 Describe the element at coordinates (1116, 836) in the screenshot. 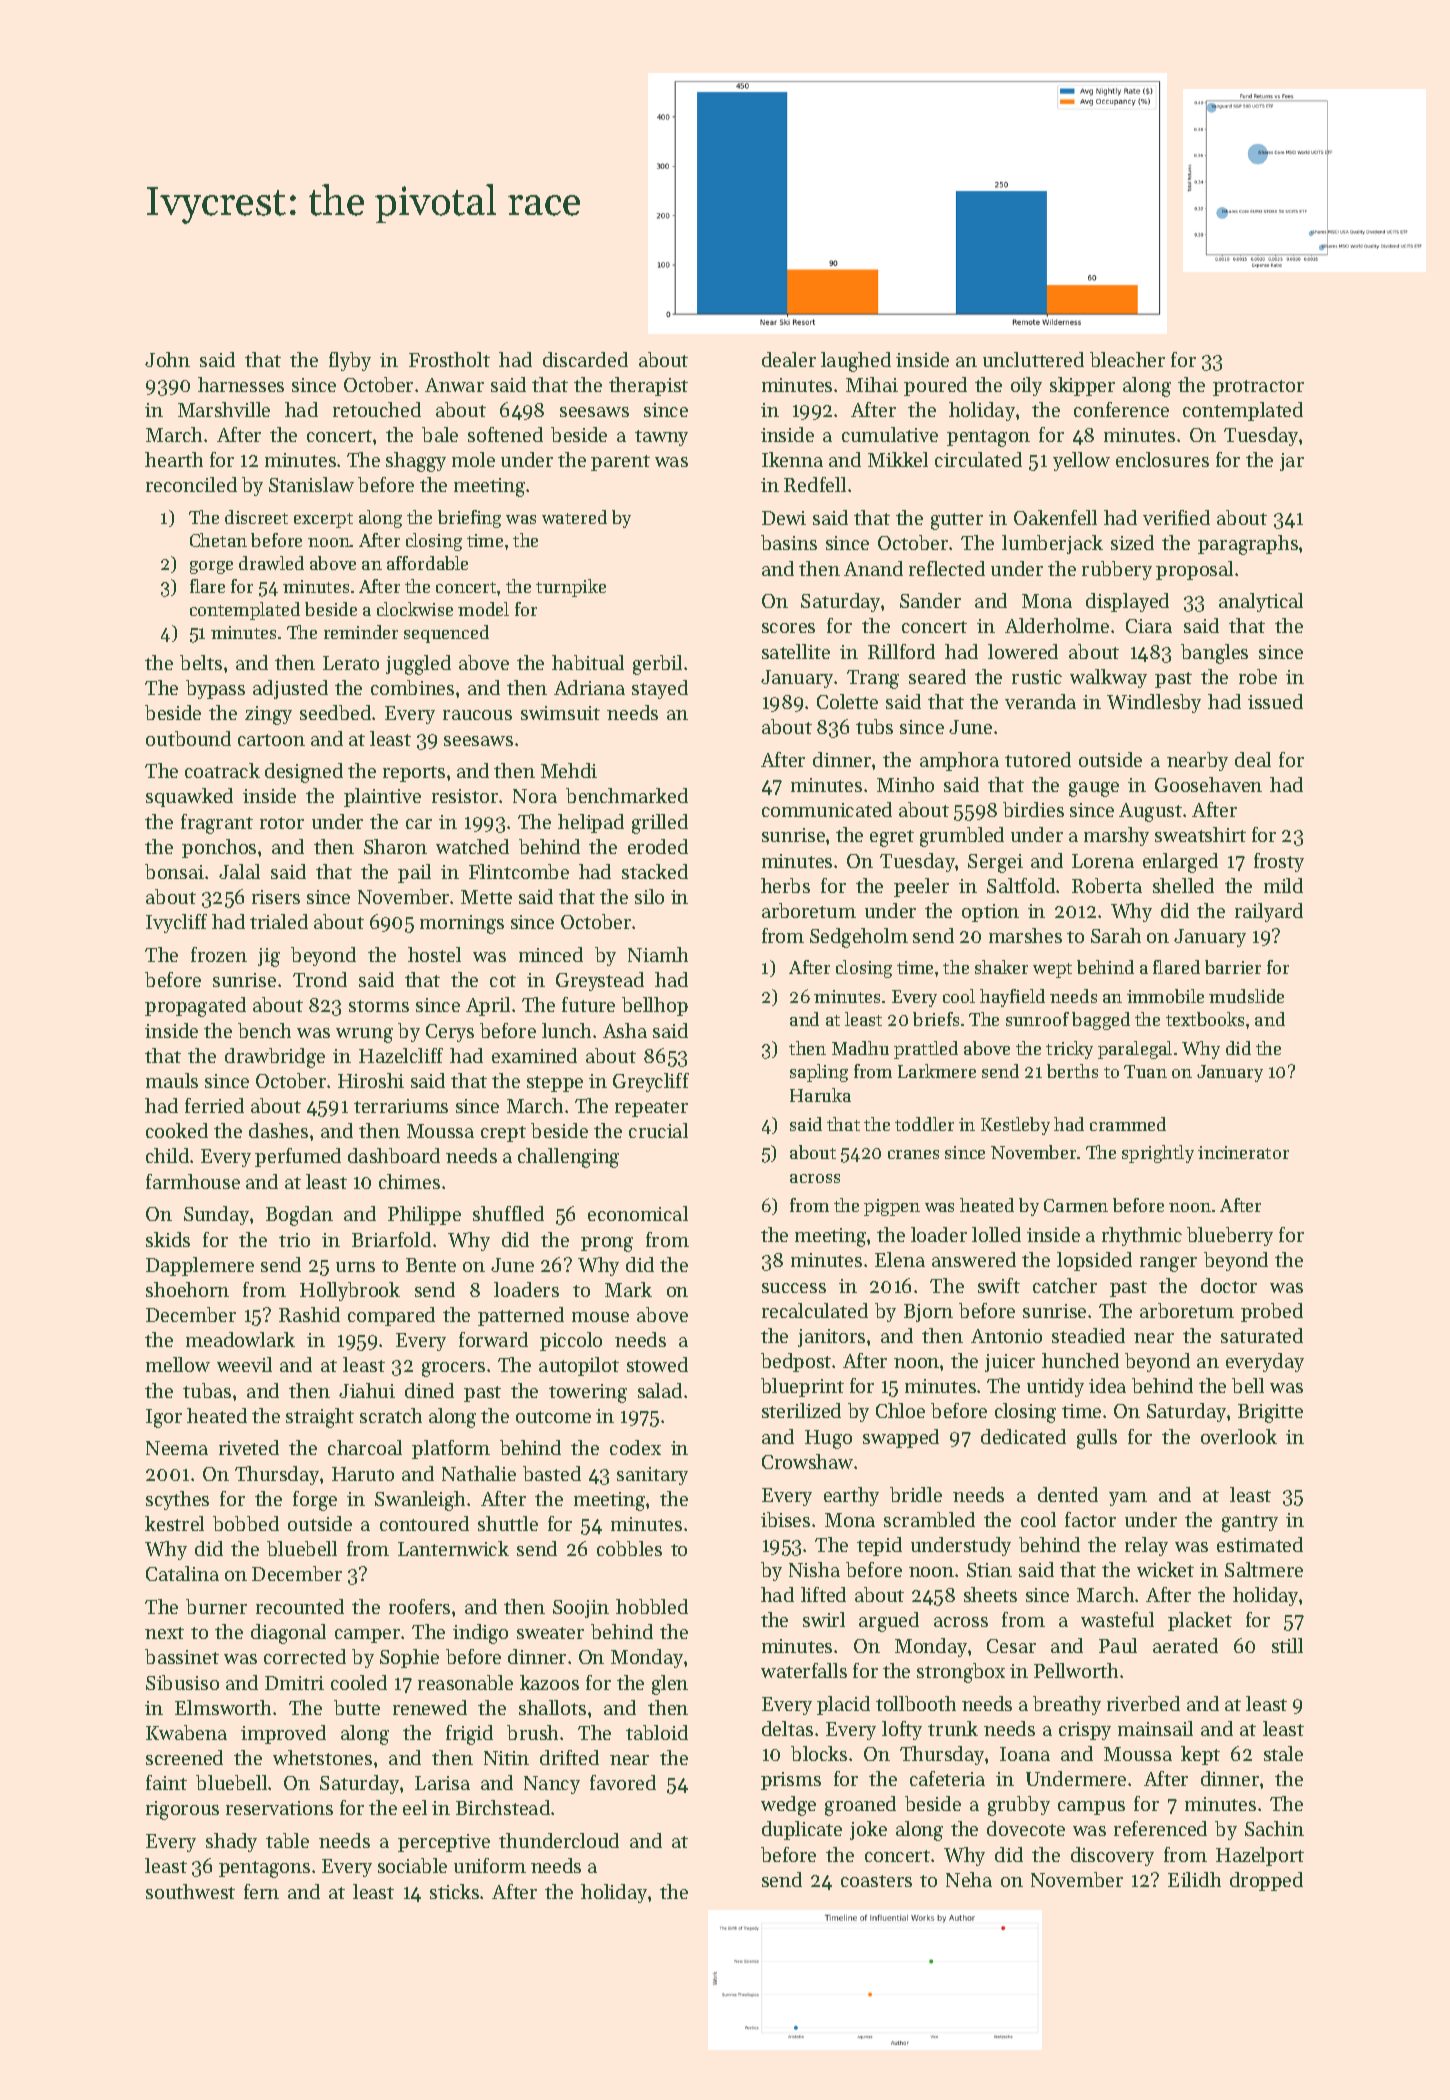

I see `marshy` at that location.
